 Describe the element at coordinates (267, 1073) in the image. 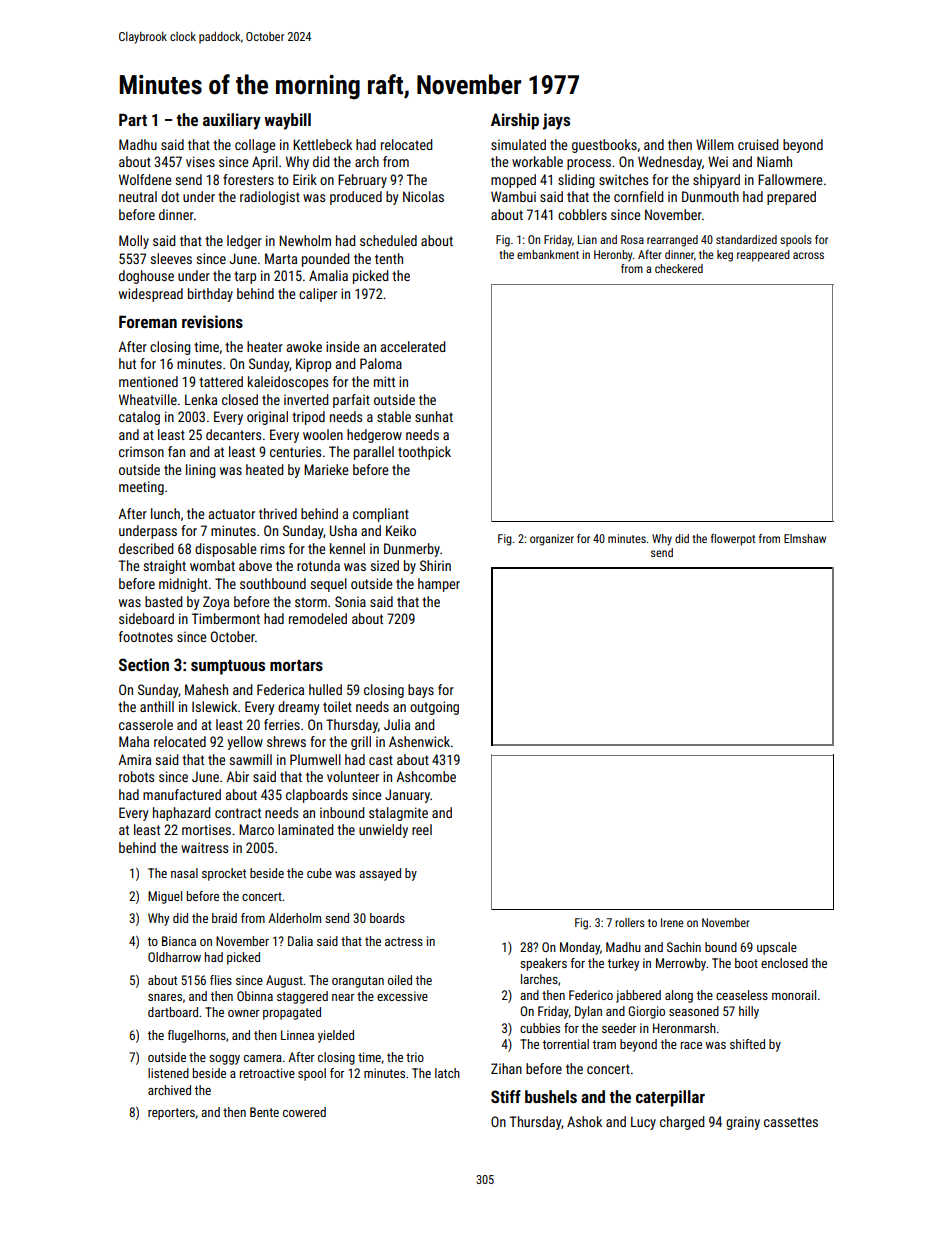

I see `retroactive` at that location.
